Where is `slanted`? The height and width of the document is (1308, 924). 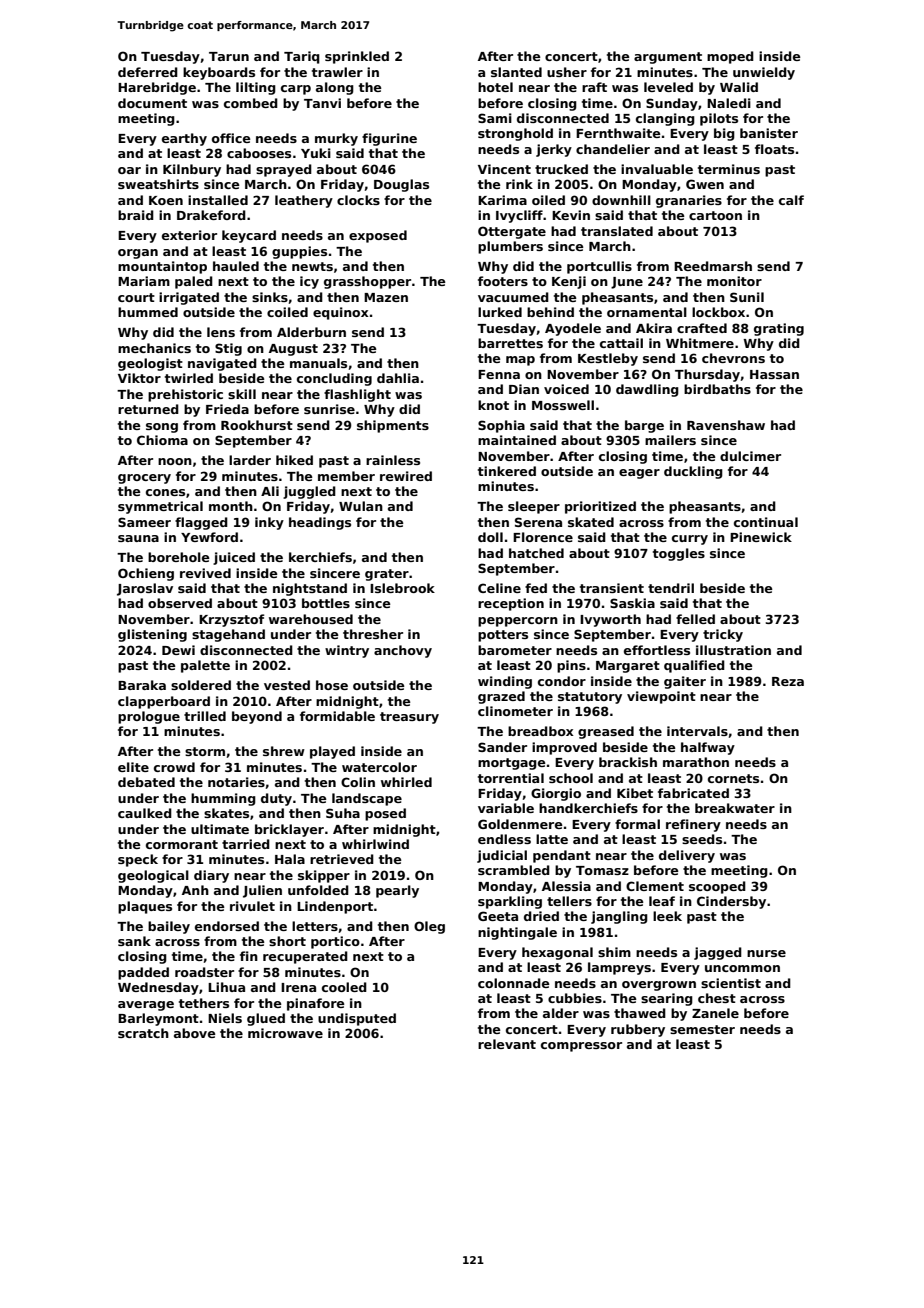 slanted is located at coordinates (516, 72).
